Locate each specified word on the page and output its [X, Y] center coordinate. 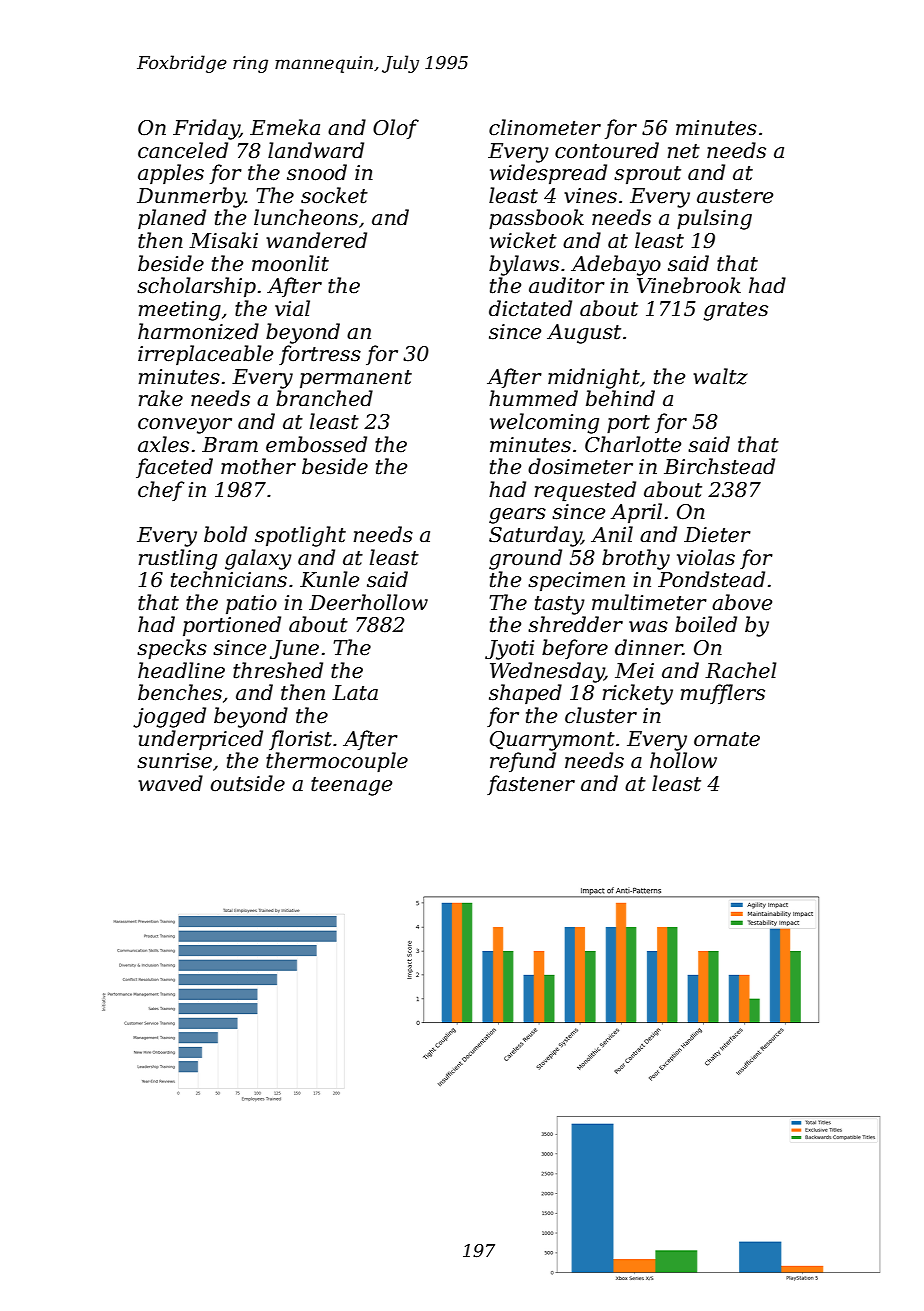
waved [170, 783]
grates [735, 311]
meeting [180, 311]
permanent [356, 379]
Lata [355, 693]
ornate [727, 739]
